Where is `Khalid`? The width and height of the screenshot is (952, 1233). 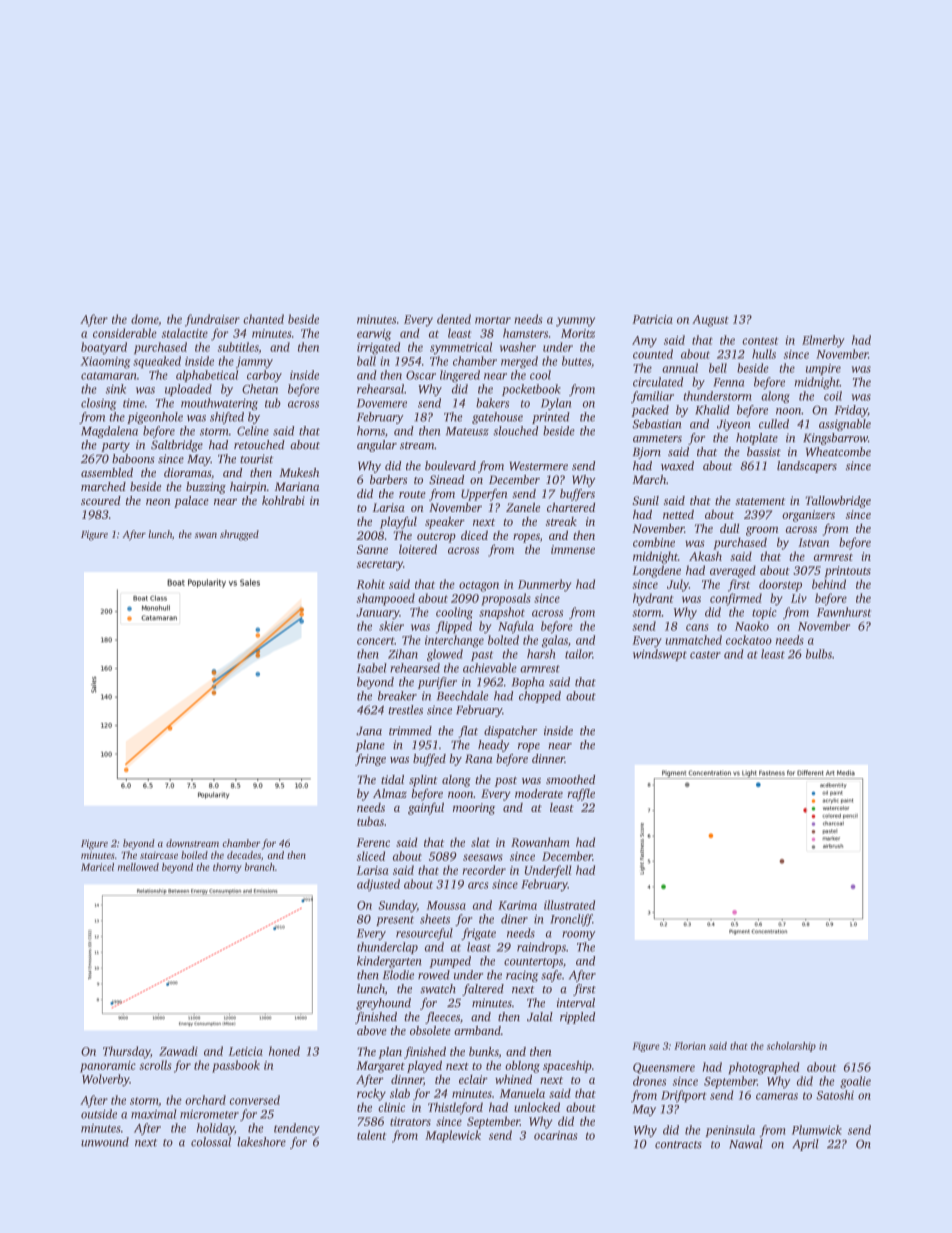
Khalid is located at coordinates (712, 410).
